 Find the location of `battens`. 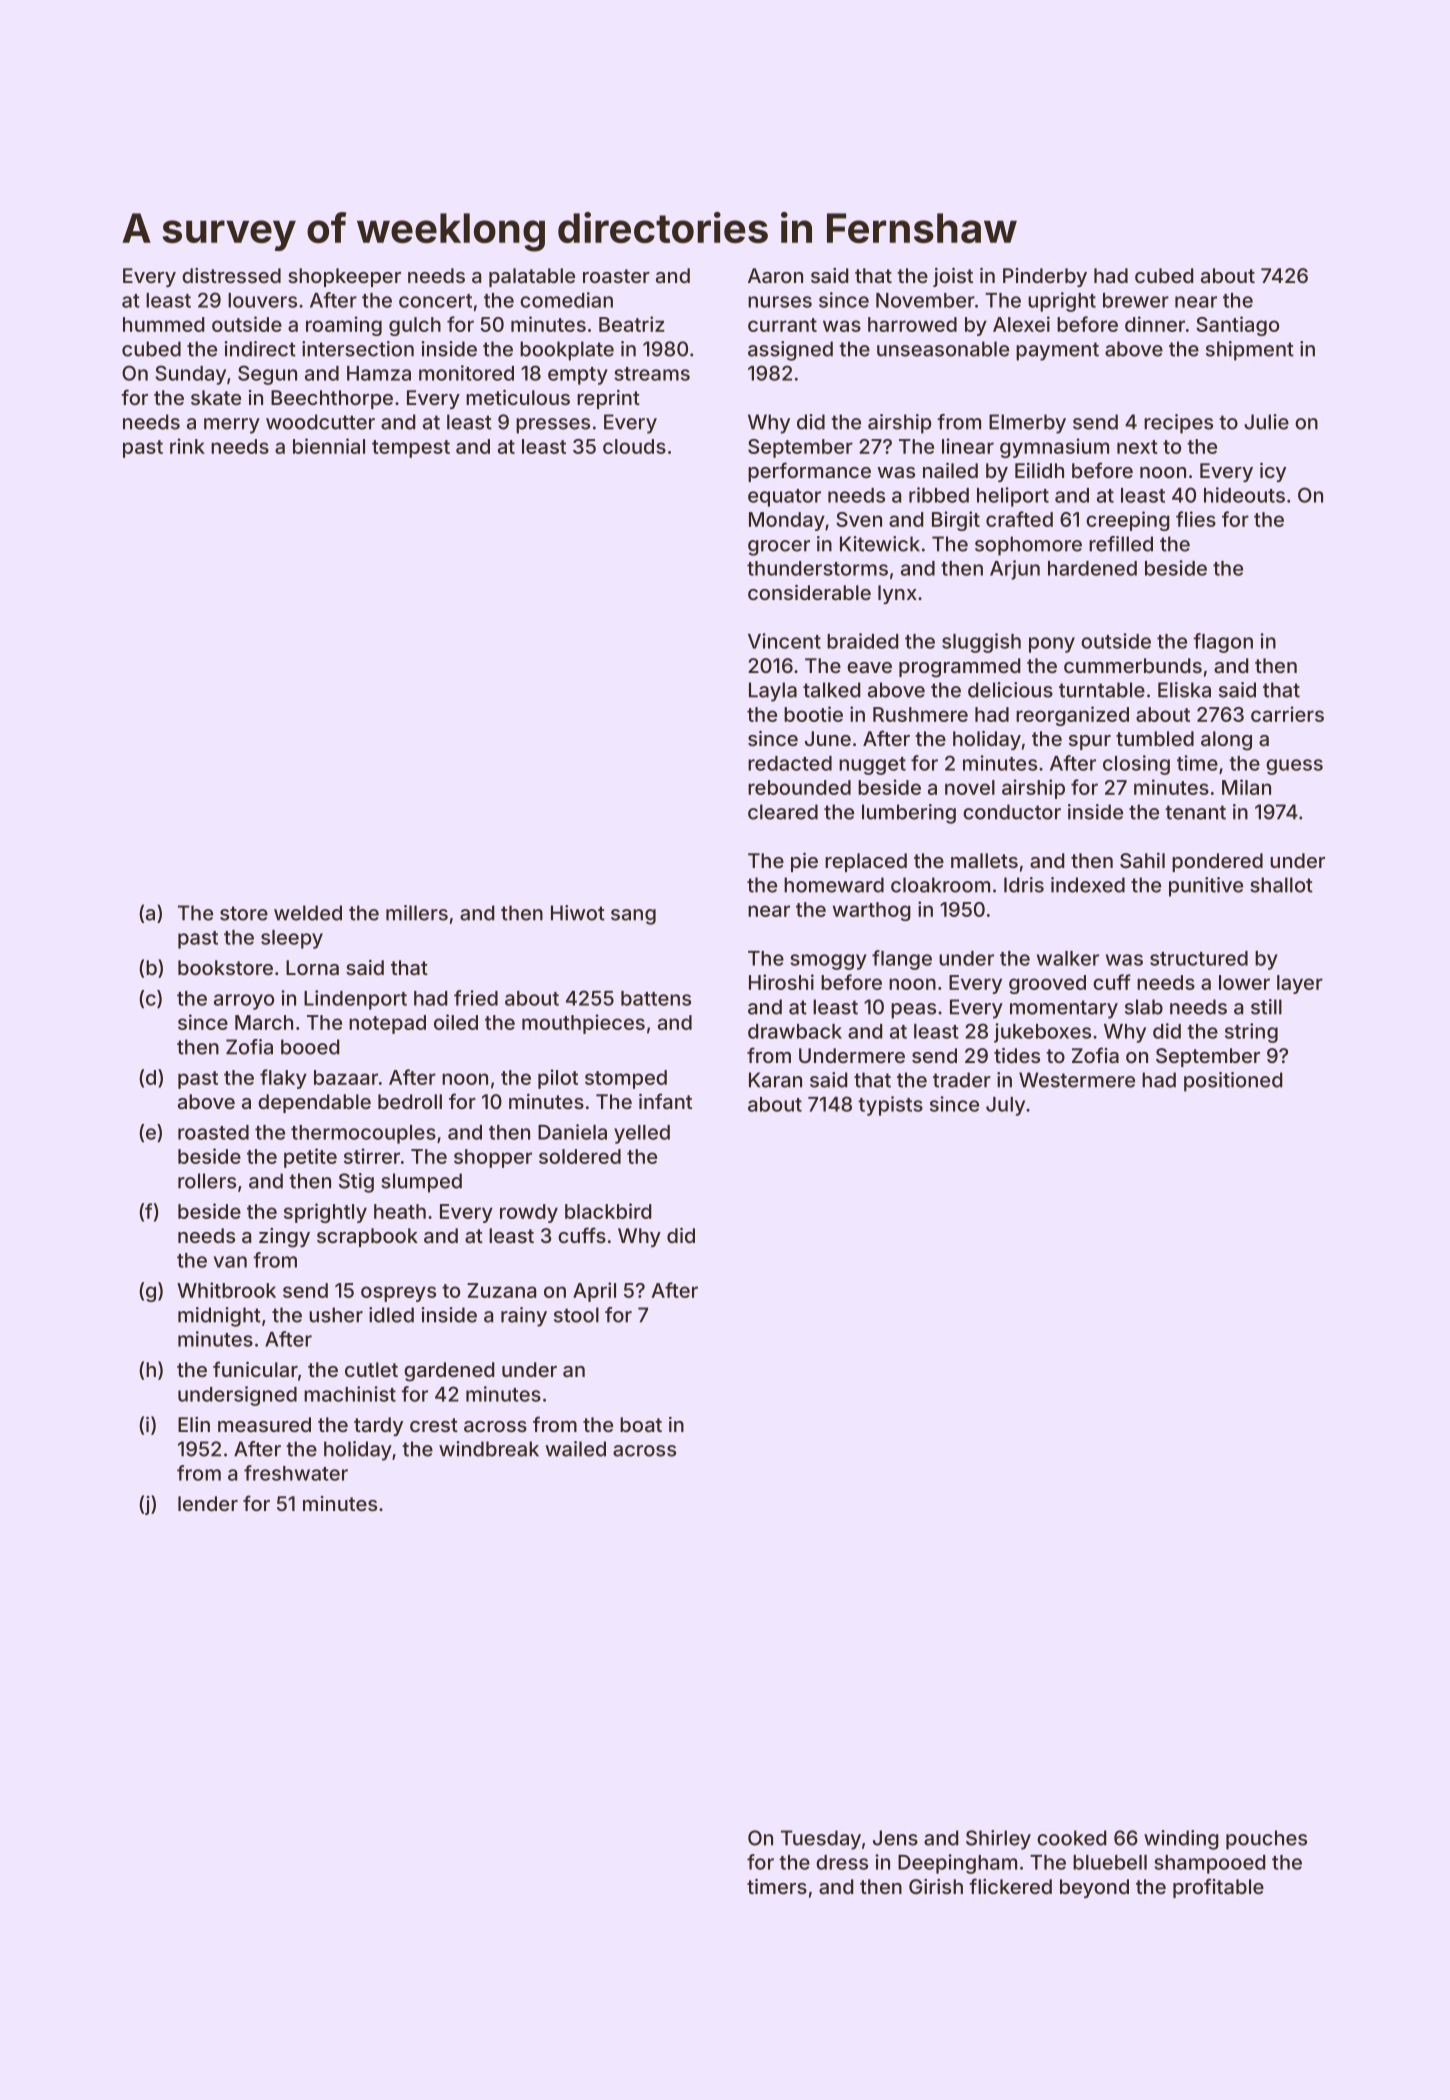

battens is located at coordinates (656, 998).
